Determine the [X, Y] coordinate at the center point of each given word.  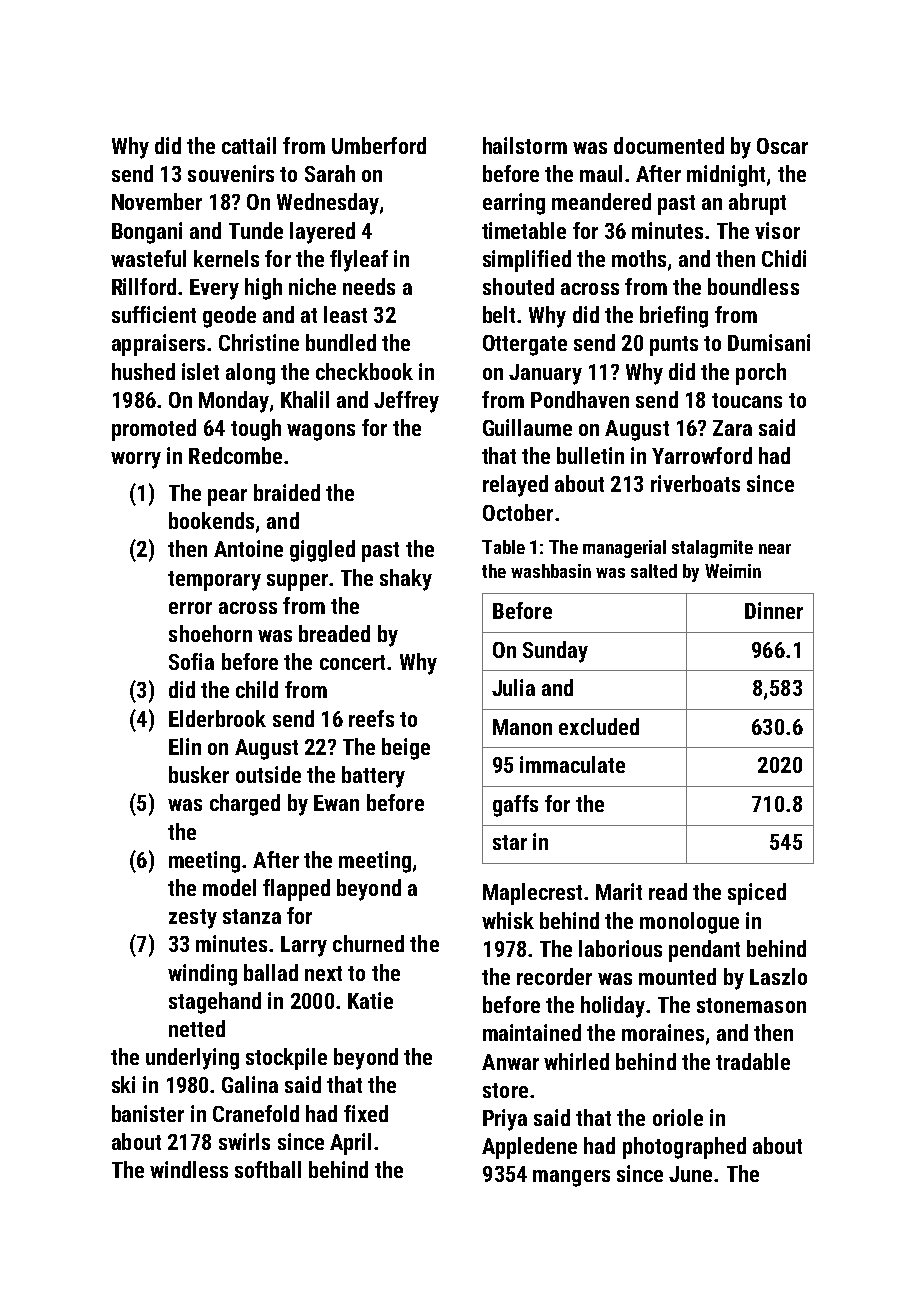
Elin [185, 746]
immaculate [572, 764]
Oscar [782, 146]
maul [601, 173]
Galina [250, 1084]
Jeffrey [406, 402]
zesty [193, 919]
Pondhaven [580, 399]
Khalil [305, 399]
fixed [366, 1113]
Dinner [774, 610]
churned [368, 943]
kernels [226, 258]
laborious [620, 948]
